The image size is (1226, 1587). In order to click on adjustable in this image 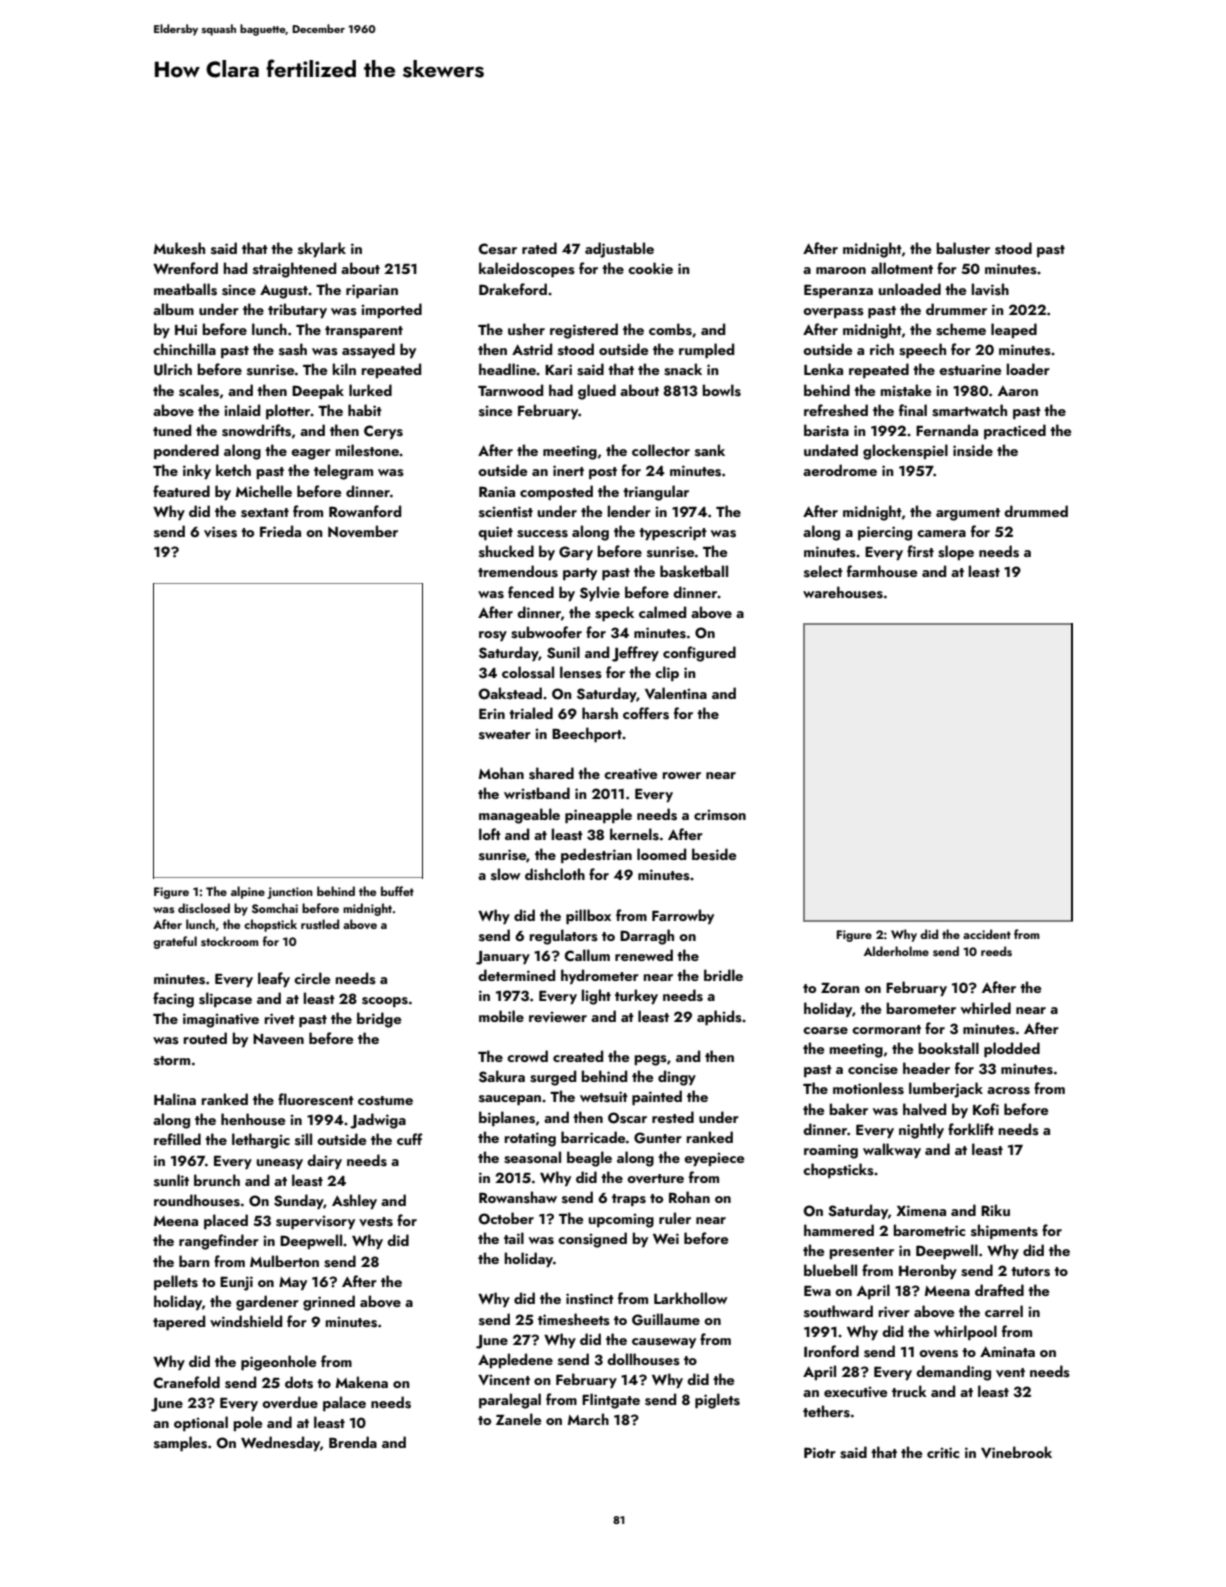, I will do `click(619, 250)`.
